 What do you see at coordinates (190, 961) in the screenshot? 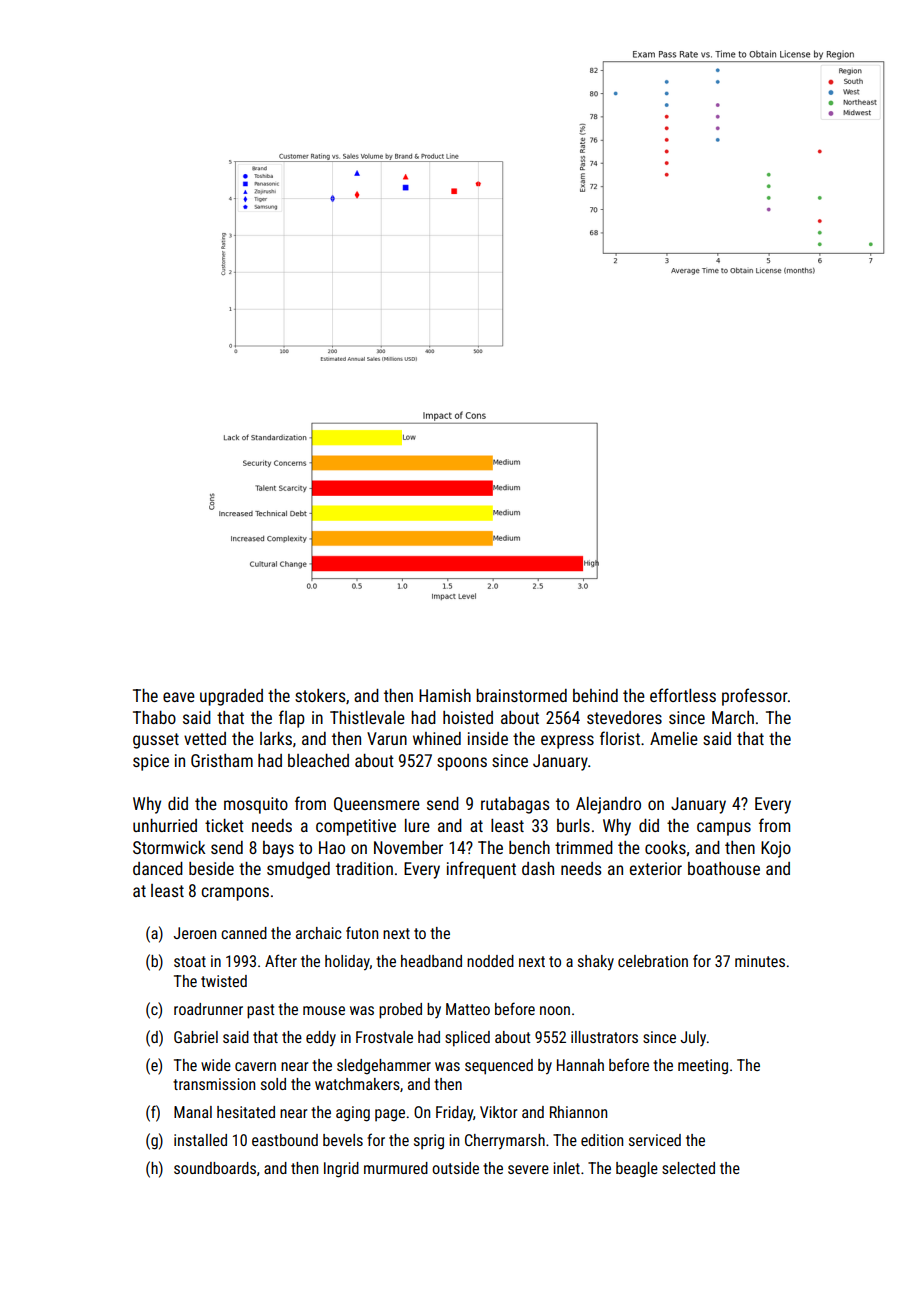
I see `stoat` at bounding box center [190, 961].
